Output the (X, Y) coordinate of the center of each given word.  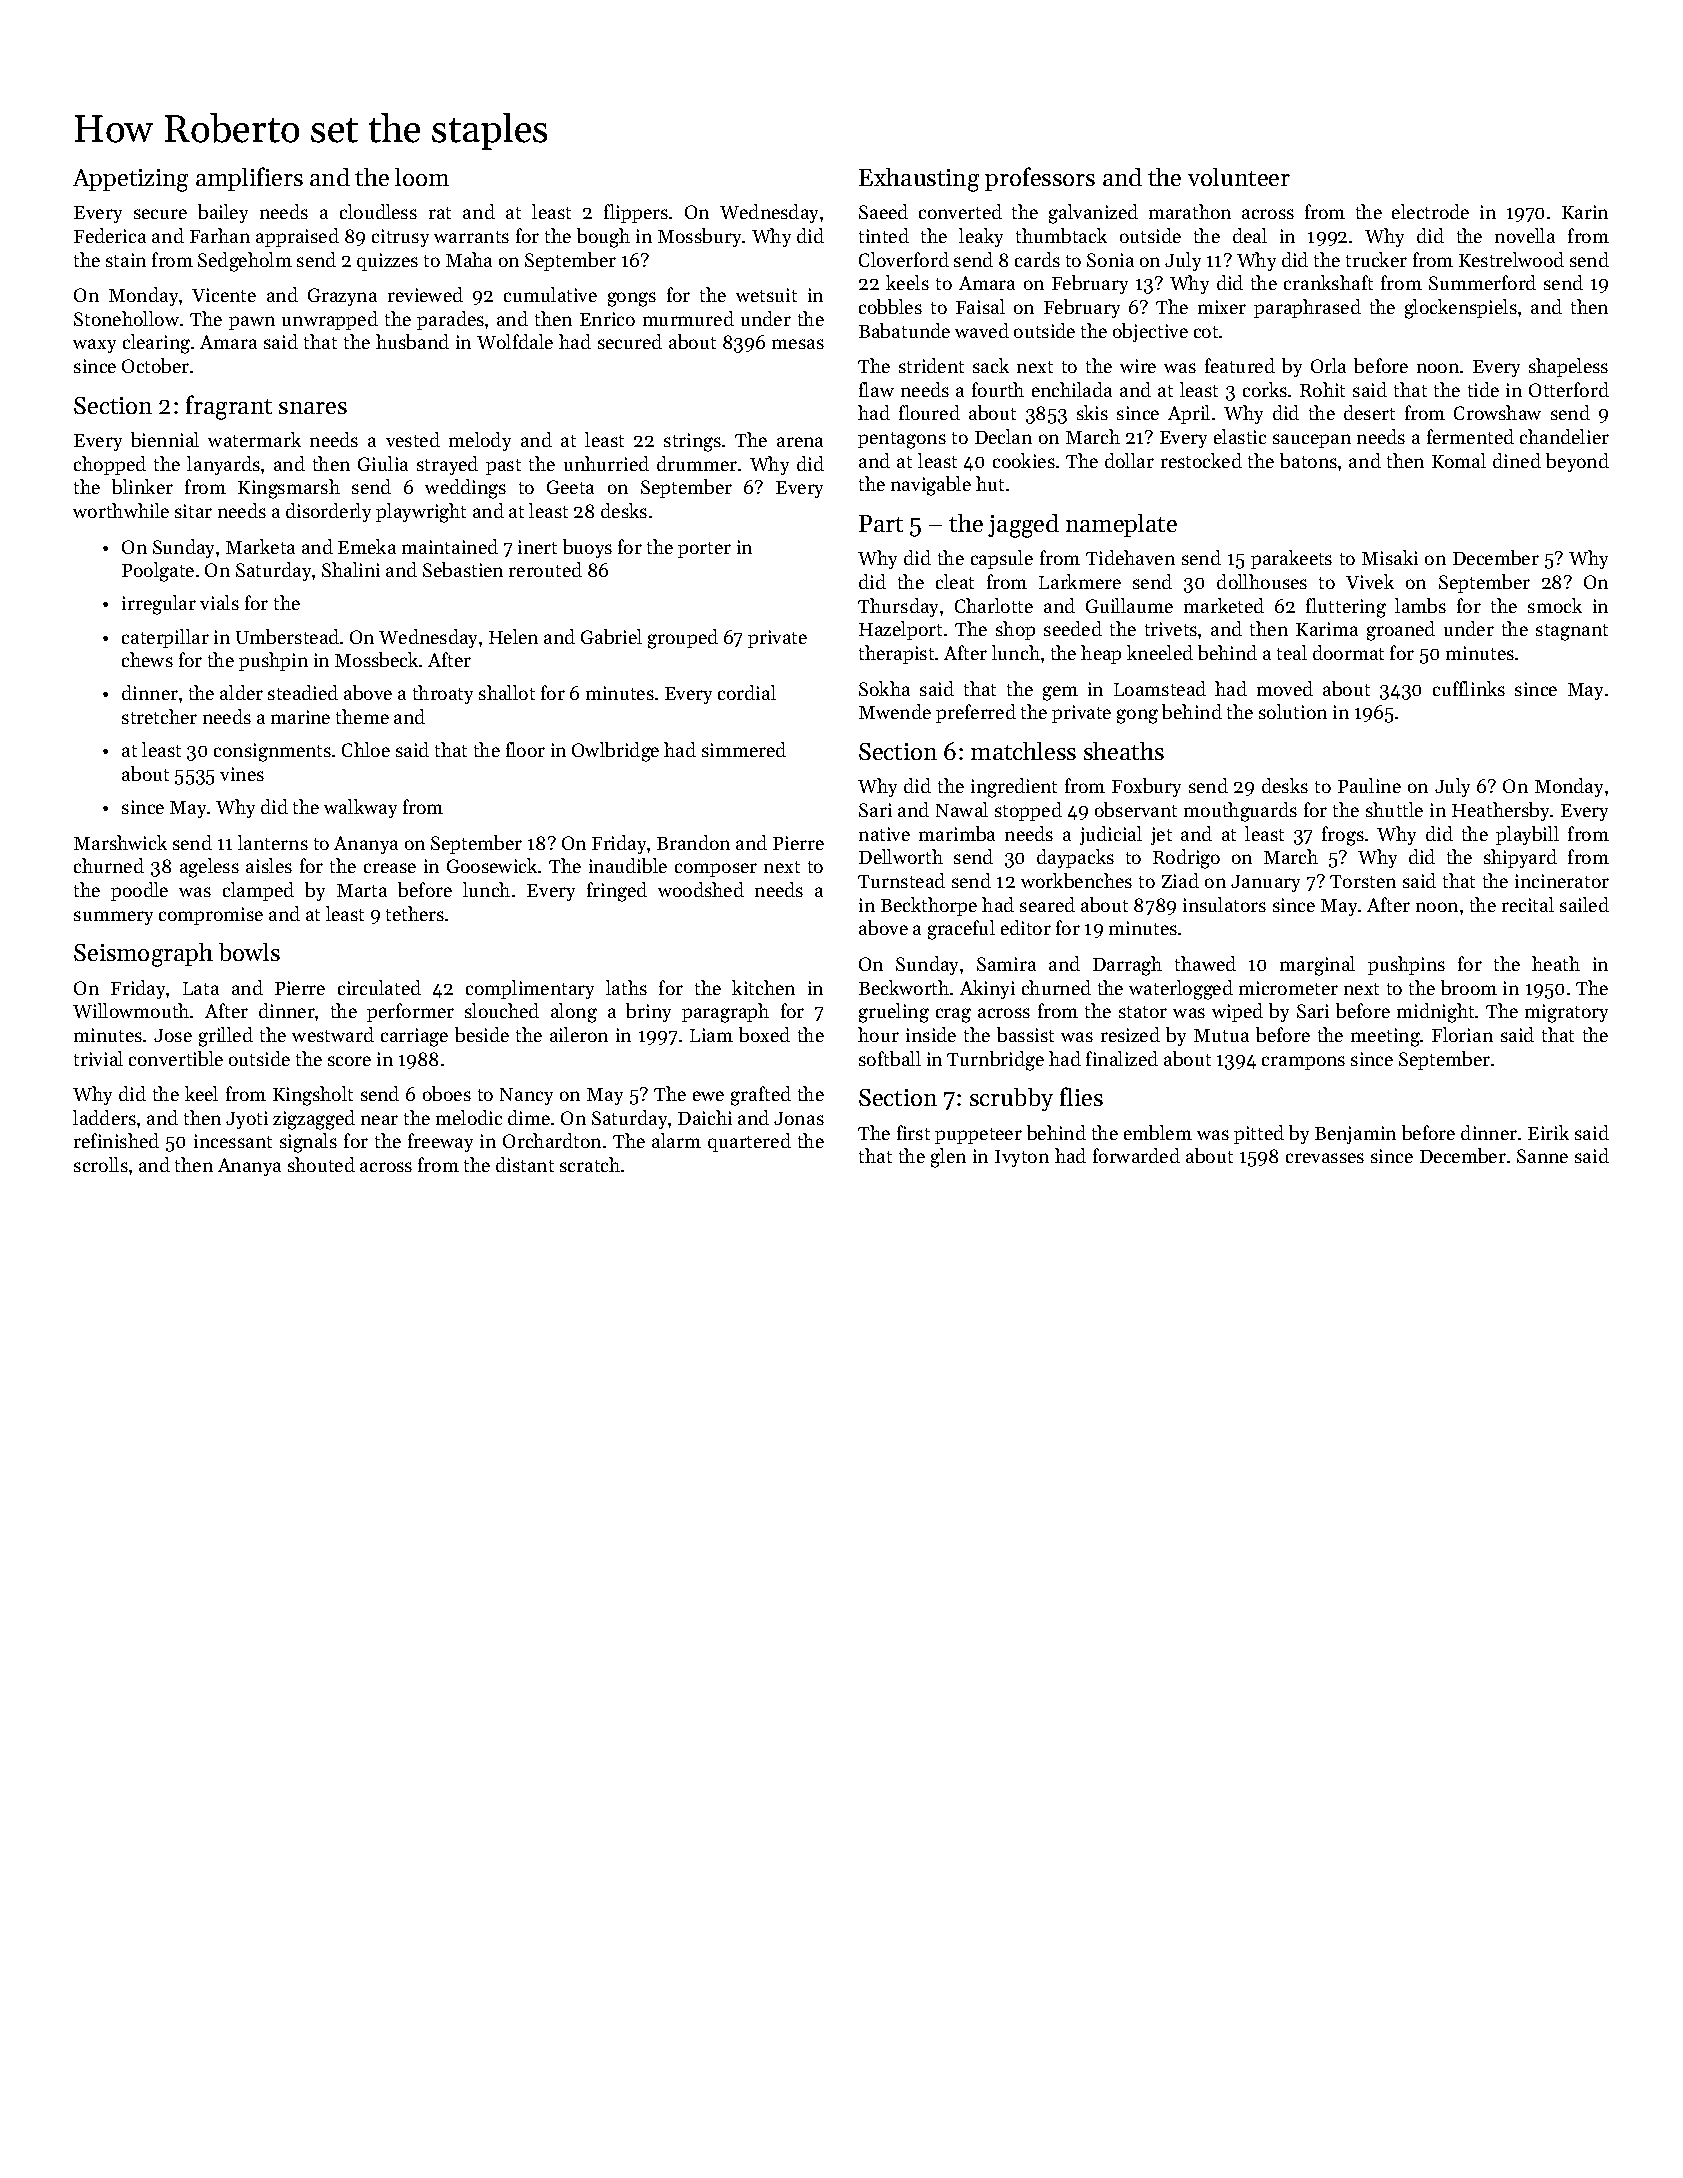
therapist (896, 654)
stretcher (159, 716)
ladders (104, 1117)
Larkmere (1080, 581)
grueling (894, 1013)
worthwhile (121, 510)
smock (1555, 605)
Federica (110, 235)
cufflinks (1469, 688)
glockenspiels (1461, 309)
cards (1037, 259)
